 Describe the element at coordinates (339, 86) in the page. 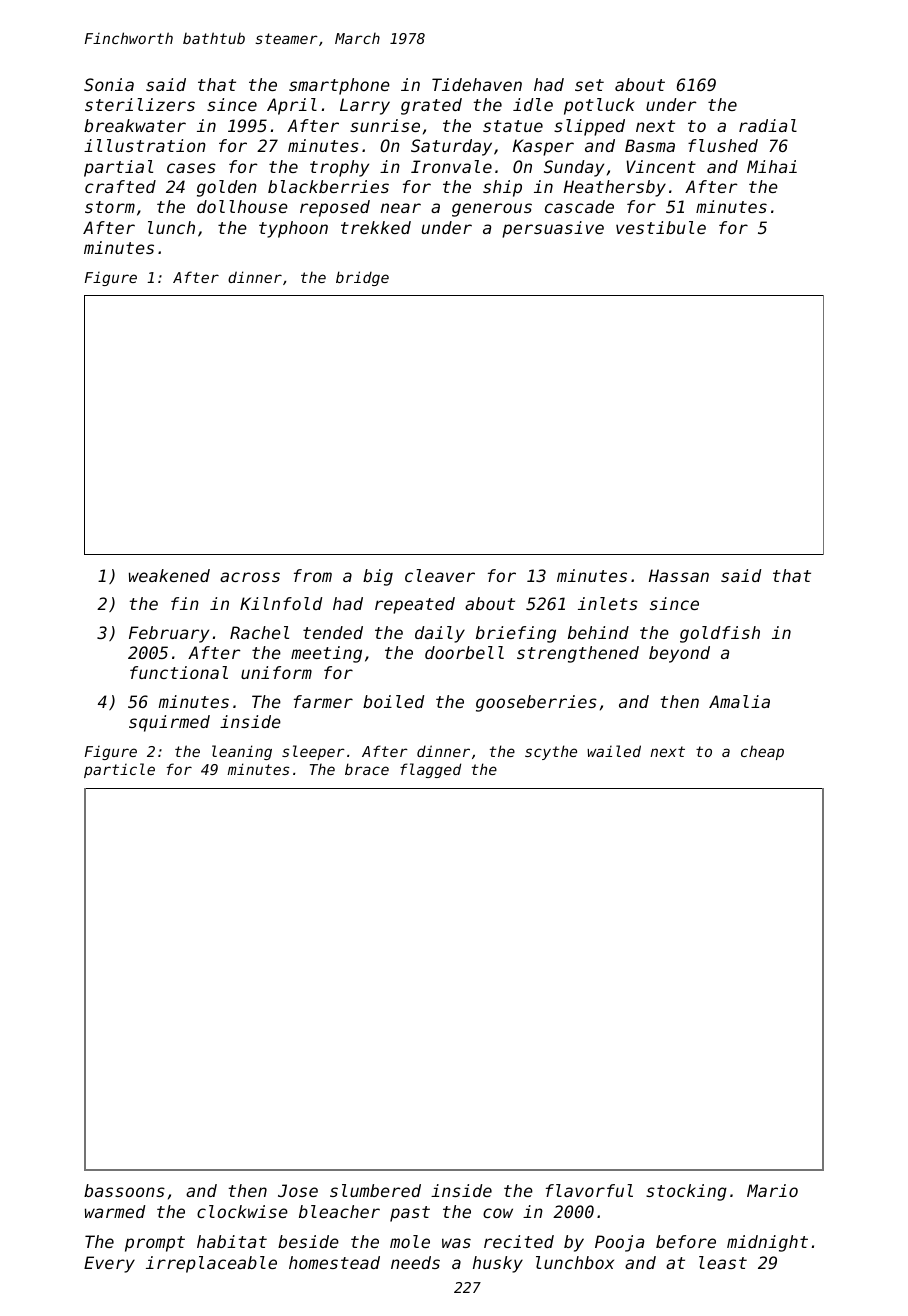

I see `smartphone` at that location.
